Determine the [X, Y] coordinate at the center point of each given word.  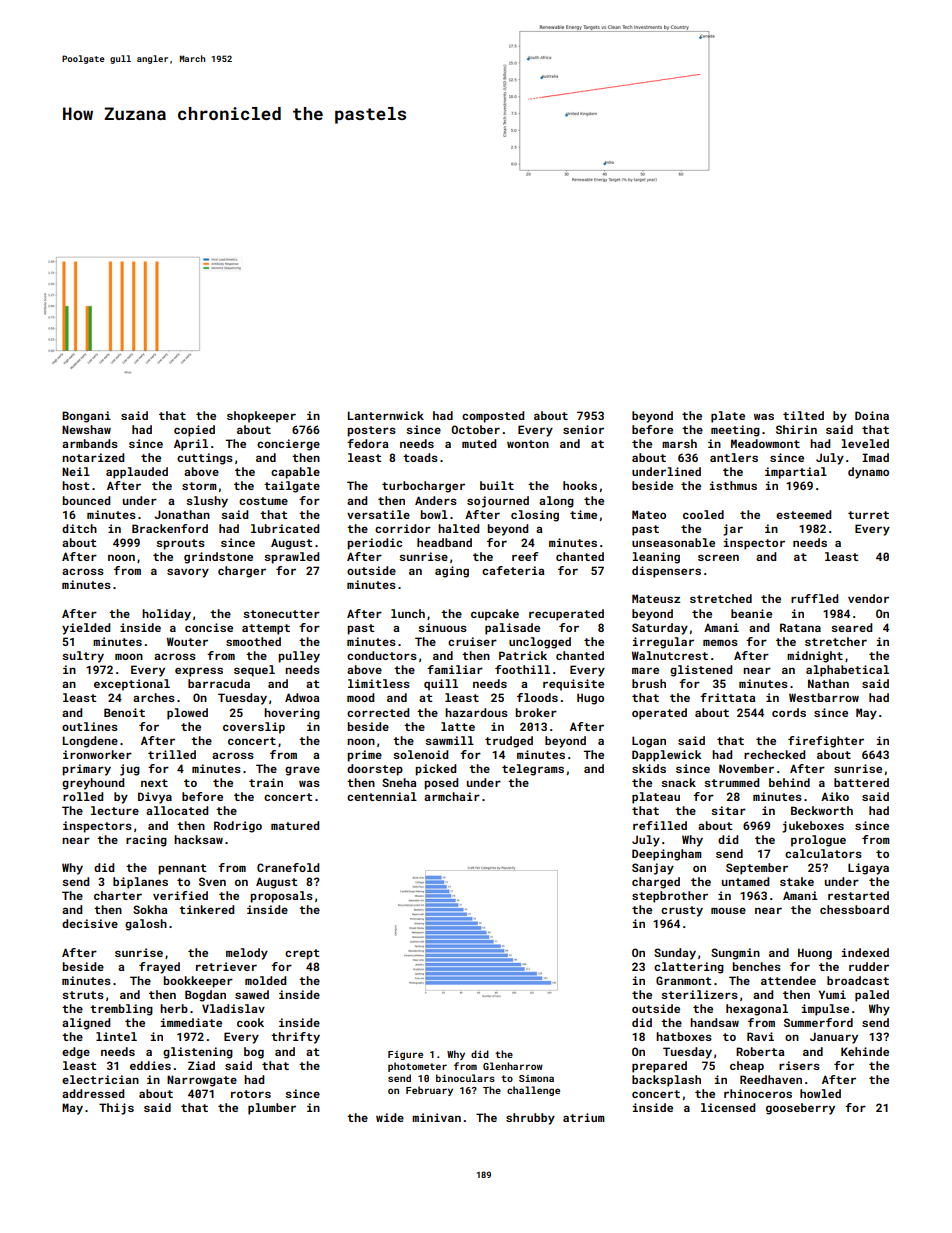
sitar [728, 810]
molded [265, 980]
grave [302, 771]
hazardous [476, 712]
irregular [663, 643]
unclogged [540, 643]
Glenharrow [513, 1066]
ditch [79, 528]
